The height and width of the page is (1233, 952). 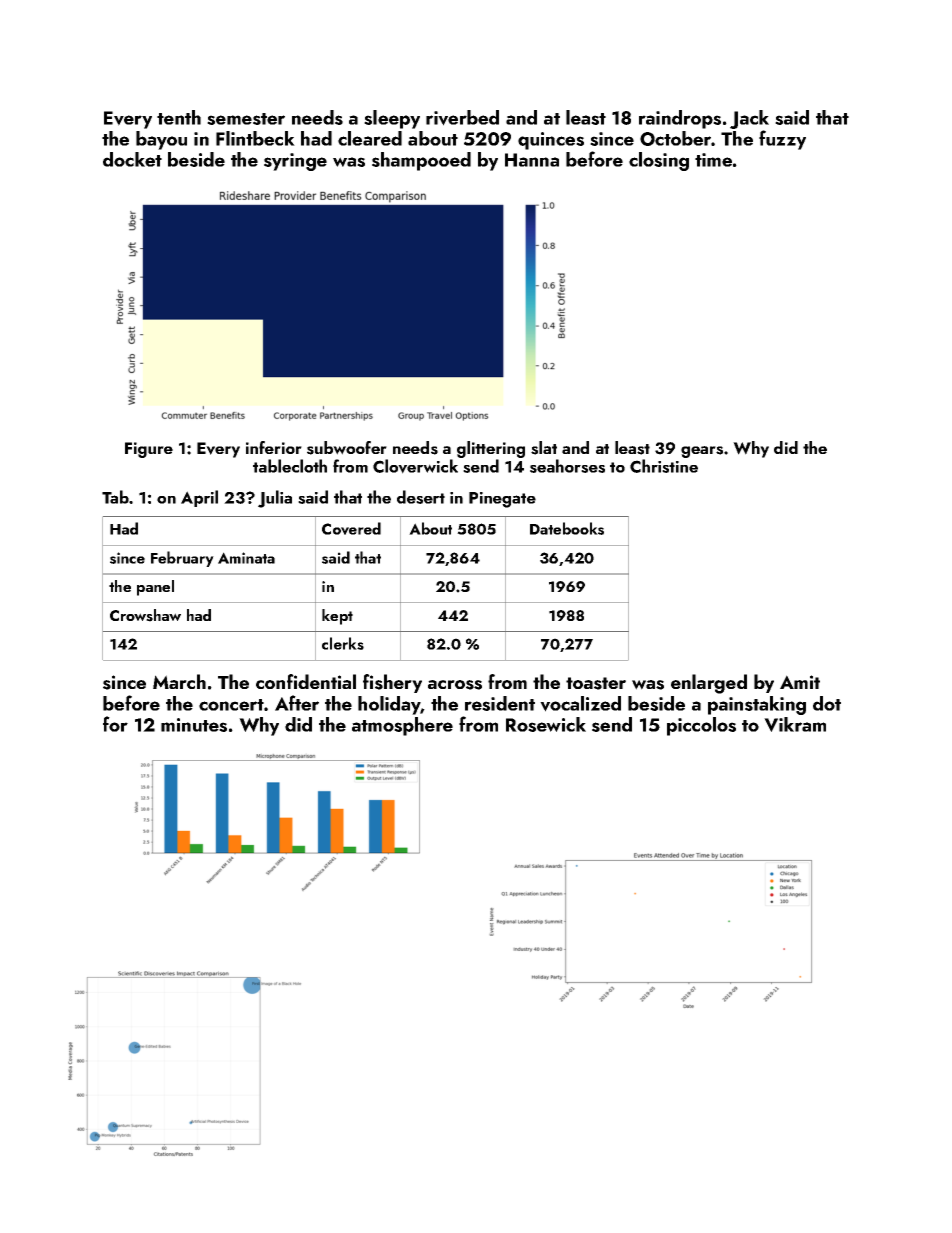 What do you see at coordinates (567, 466) in the page?
I see `seahorses` at bounding box center [567, 466].
